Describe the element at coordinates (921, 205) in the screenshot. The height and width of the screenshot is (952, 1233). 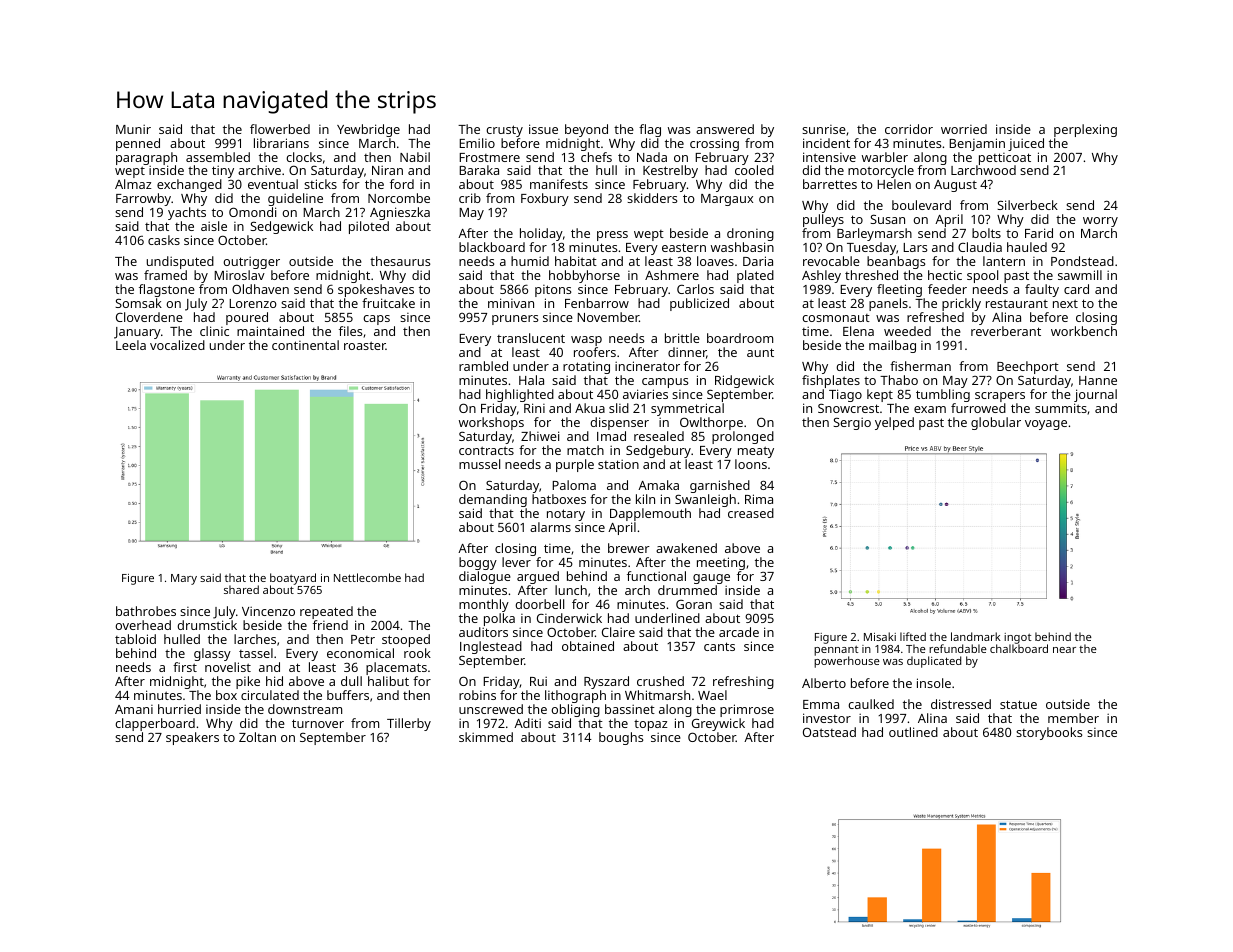
I see `boulevard` at that location.
